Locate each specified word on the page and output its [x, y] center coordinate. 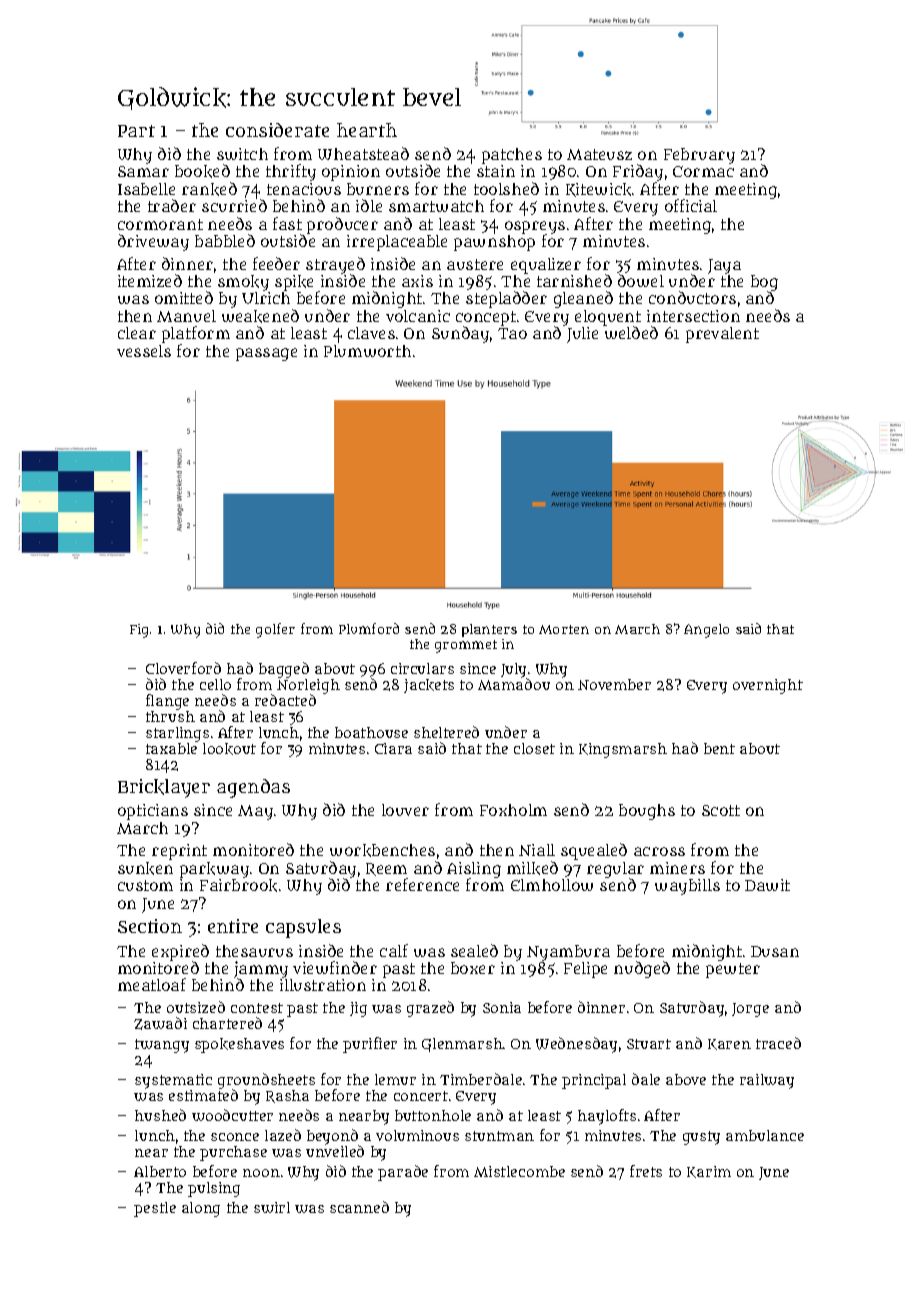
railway [767, 1081]
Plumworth [367, 351]
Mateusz [599, 154]
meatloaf [152, 984]
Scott [721, 810]
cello [215, 684]
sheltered [446, 732]
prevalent [722, 335]
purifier [370, 1045]
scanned [359, 1207]
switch [242, 154]
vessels [144, 351]
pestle [155, 1209]
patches [512, 156]
